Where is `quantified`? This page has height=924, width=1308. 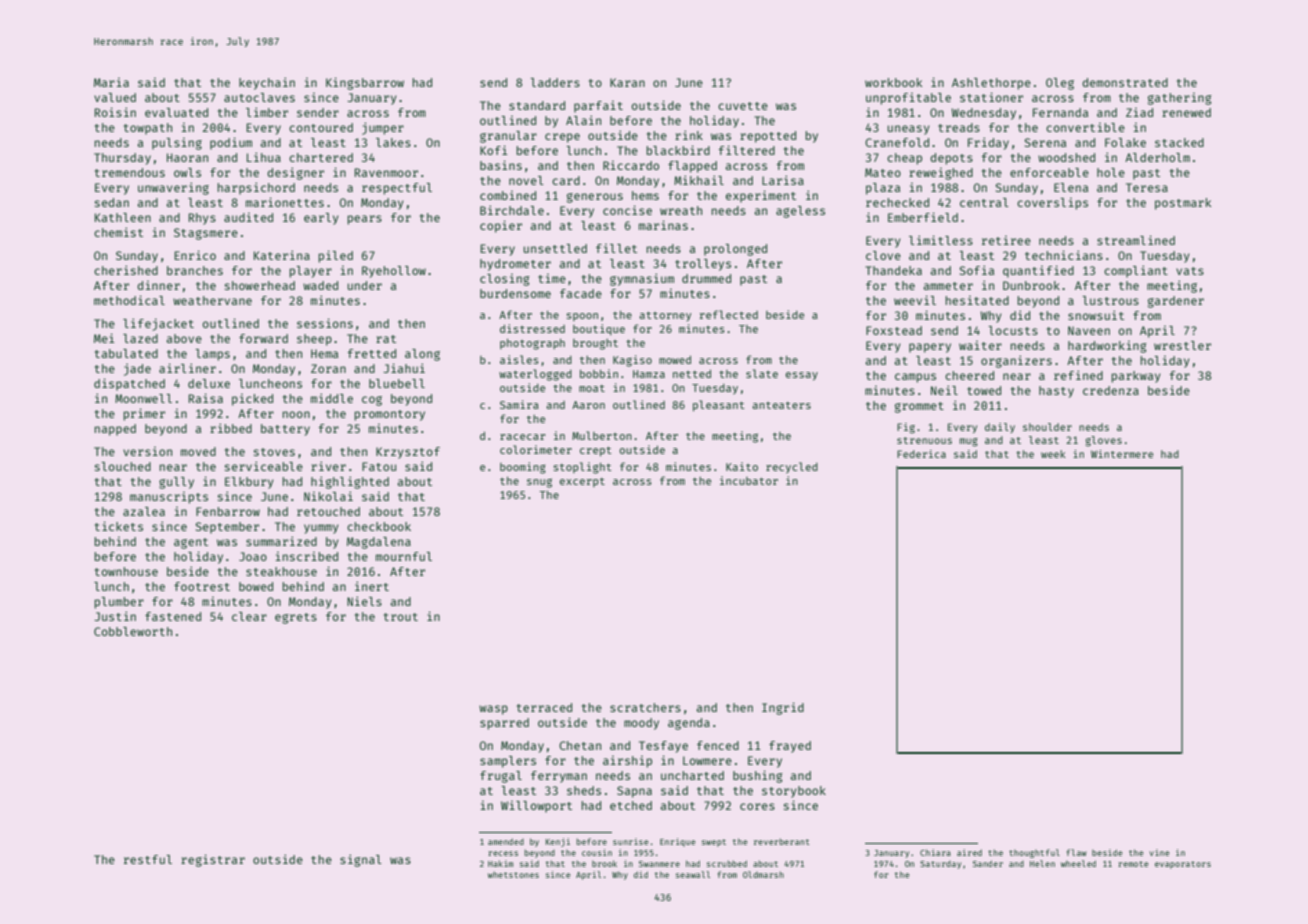 quantified is located at coordinates (1038, 271).
